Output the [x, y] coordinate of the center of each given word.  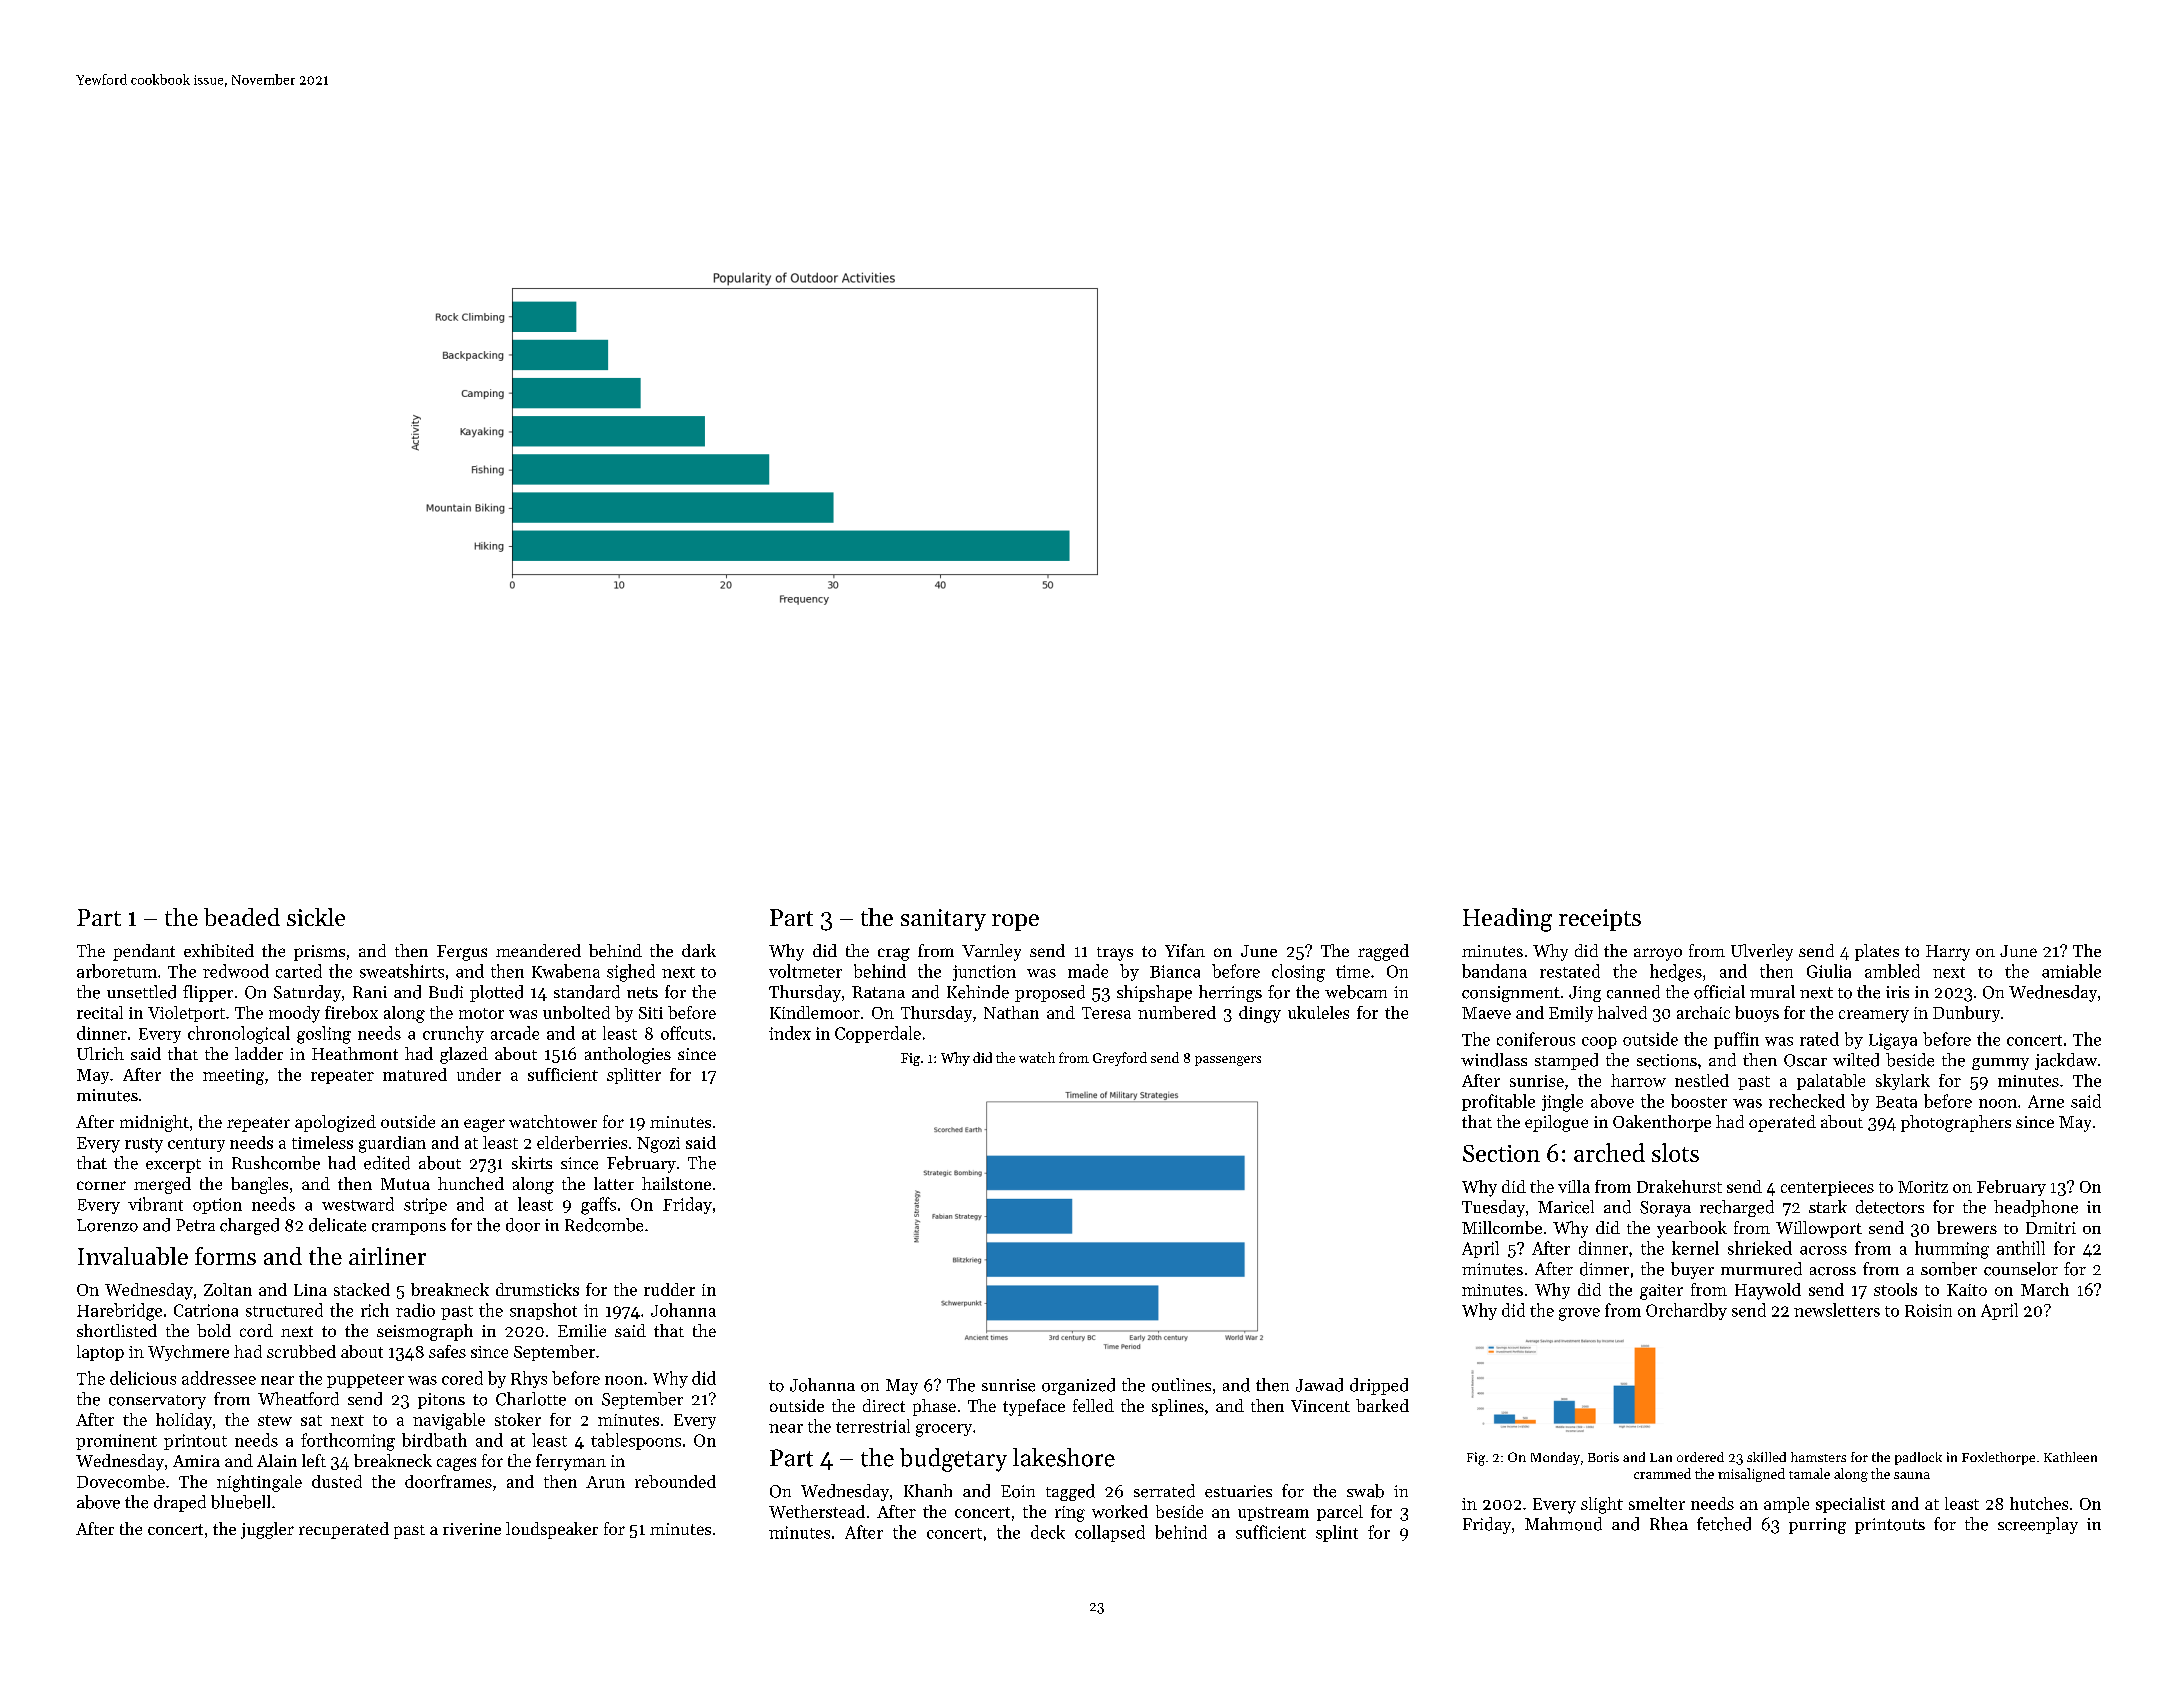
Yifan [1185, 950]
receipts [1600, 920]
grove [1579, 1314]
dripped [1379, 1386]
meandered [538, 950]
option [217, 1206]
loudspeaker [552, 1530]
